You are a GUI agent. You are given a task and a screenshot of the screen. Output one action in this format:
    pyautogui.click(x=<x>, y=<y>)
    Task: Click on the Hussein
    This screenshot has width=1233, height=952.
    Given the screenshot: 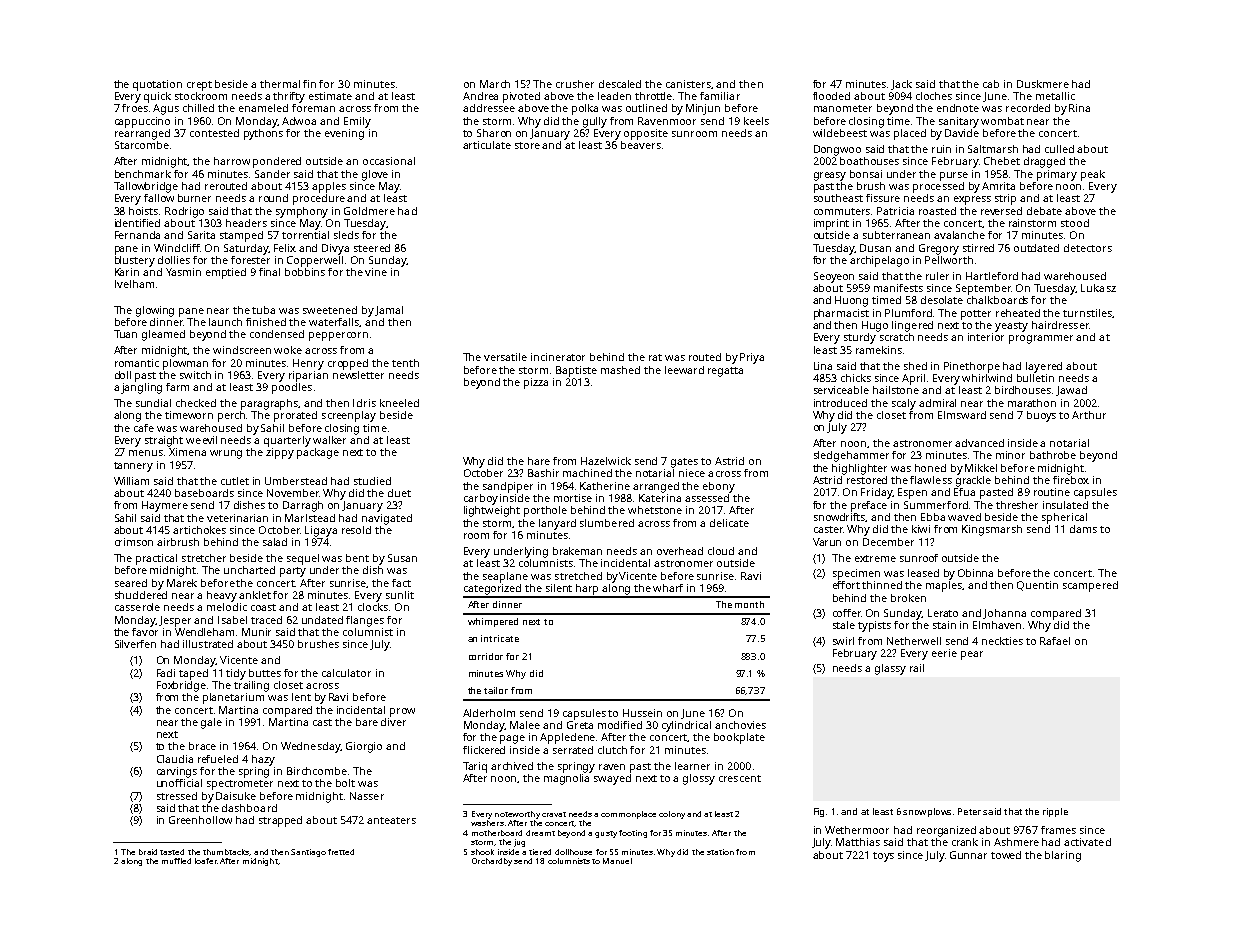 What is the action you would take?
    pyautogui.click(x=642, y=713)
